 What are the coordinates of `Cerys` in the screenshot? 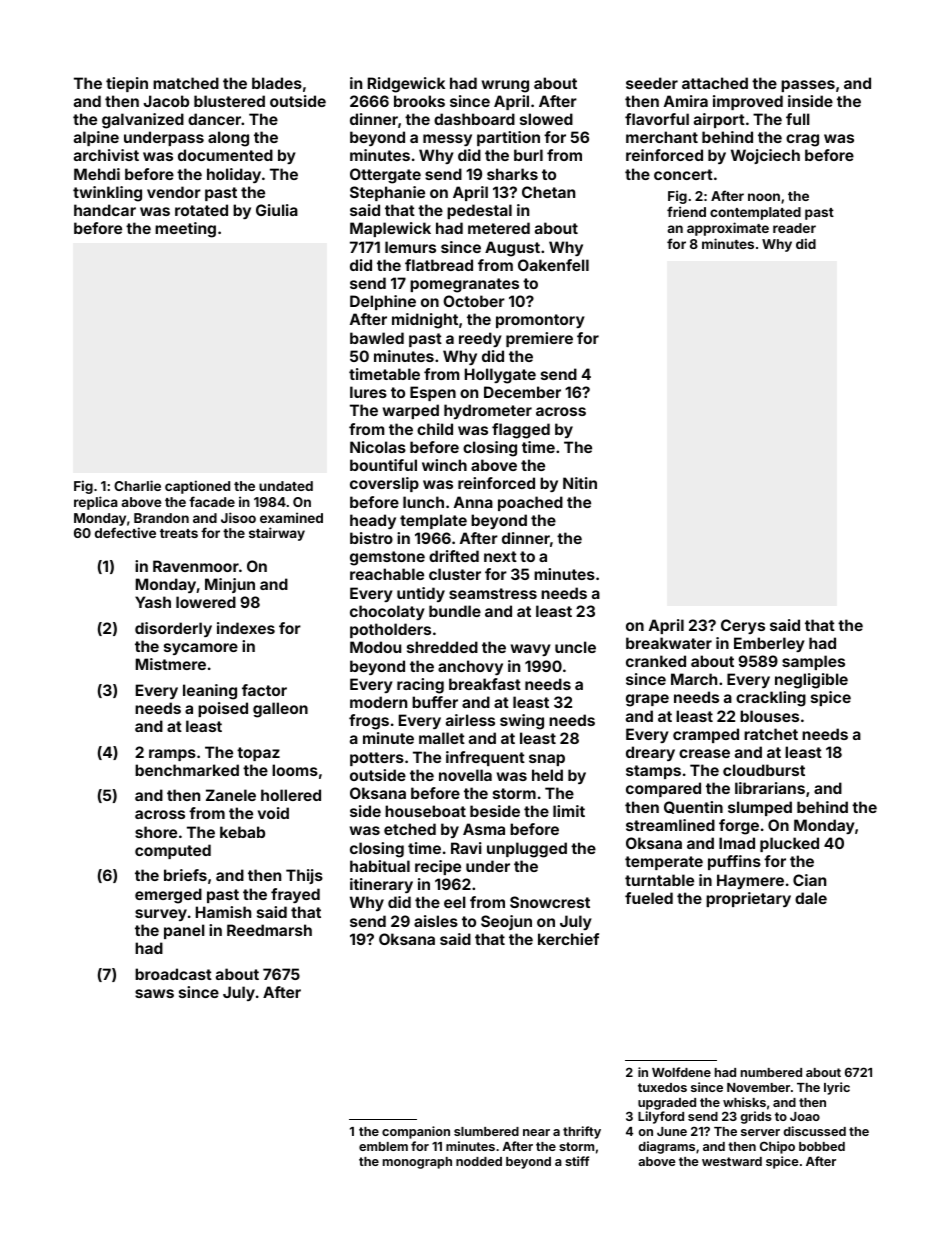 It's located at (743, 626).
